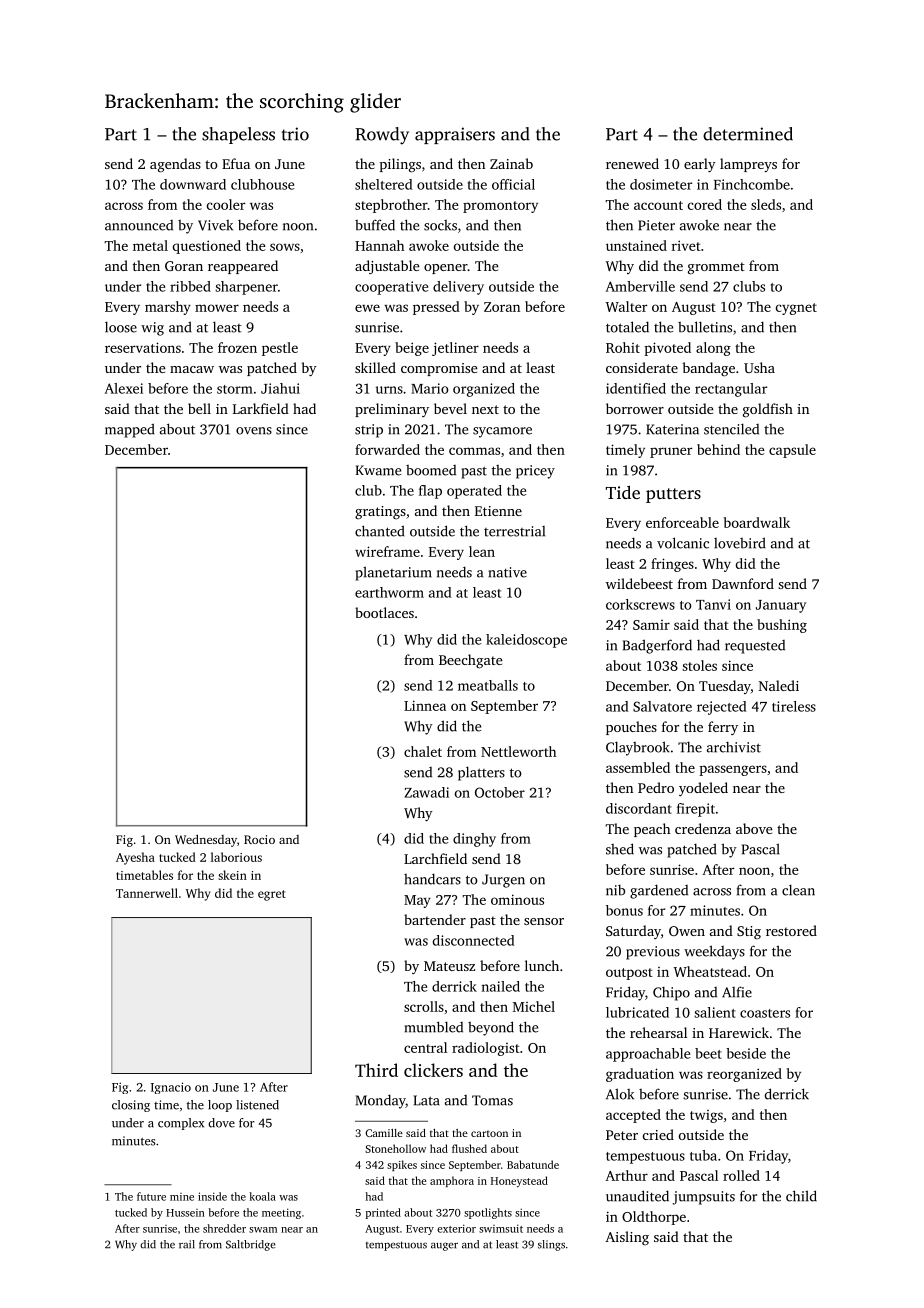  What do you see at coordinates (654, 1218) in the screenshot?
I see `Oldthorpe` at bounding box center [654, 1218].
